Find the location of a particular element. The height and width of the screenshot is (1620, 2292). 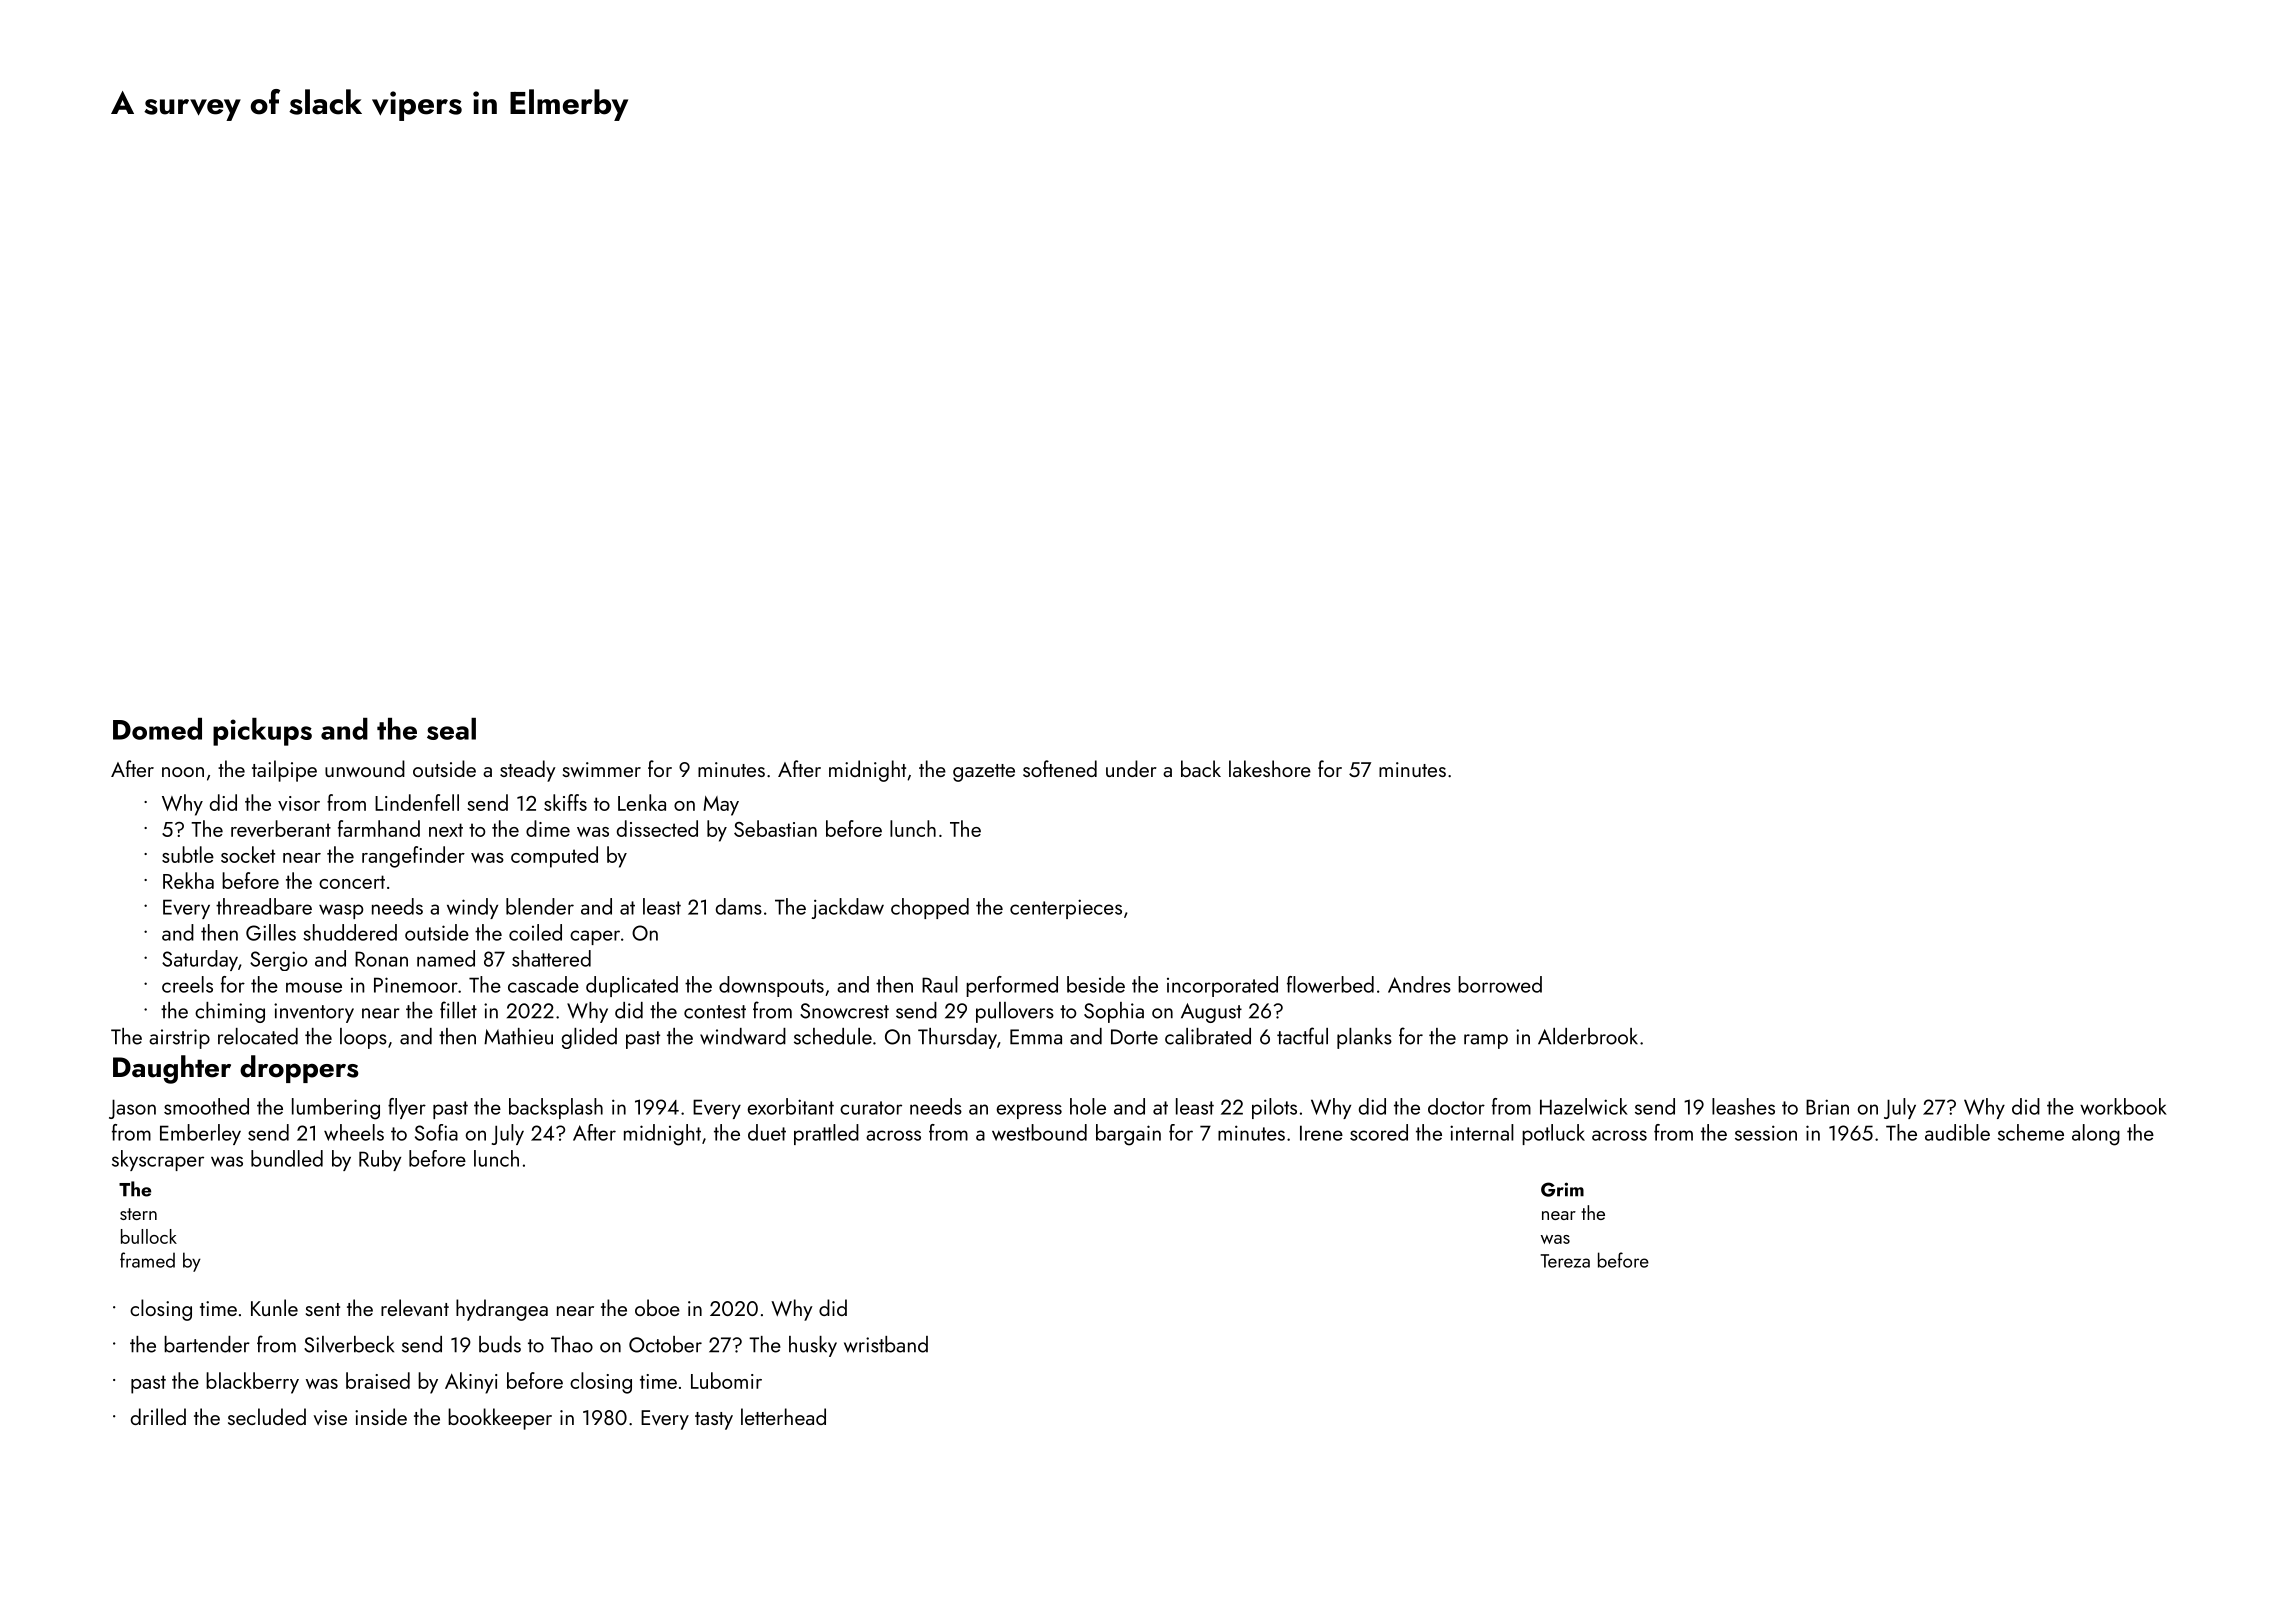

vise is located at coordinates (330, 1417).
